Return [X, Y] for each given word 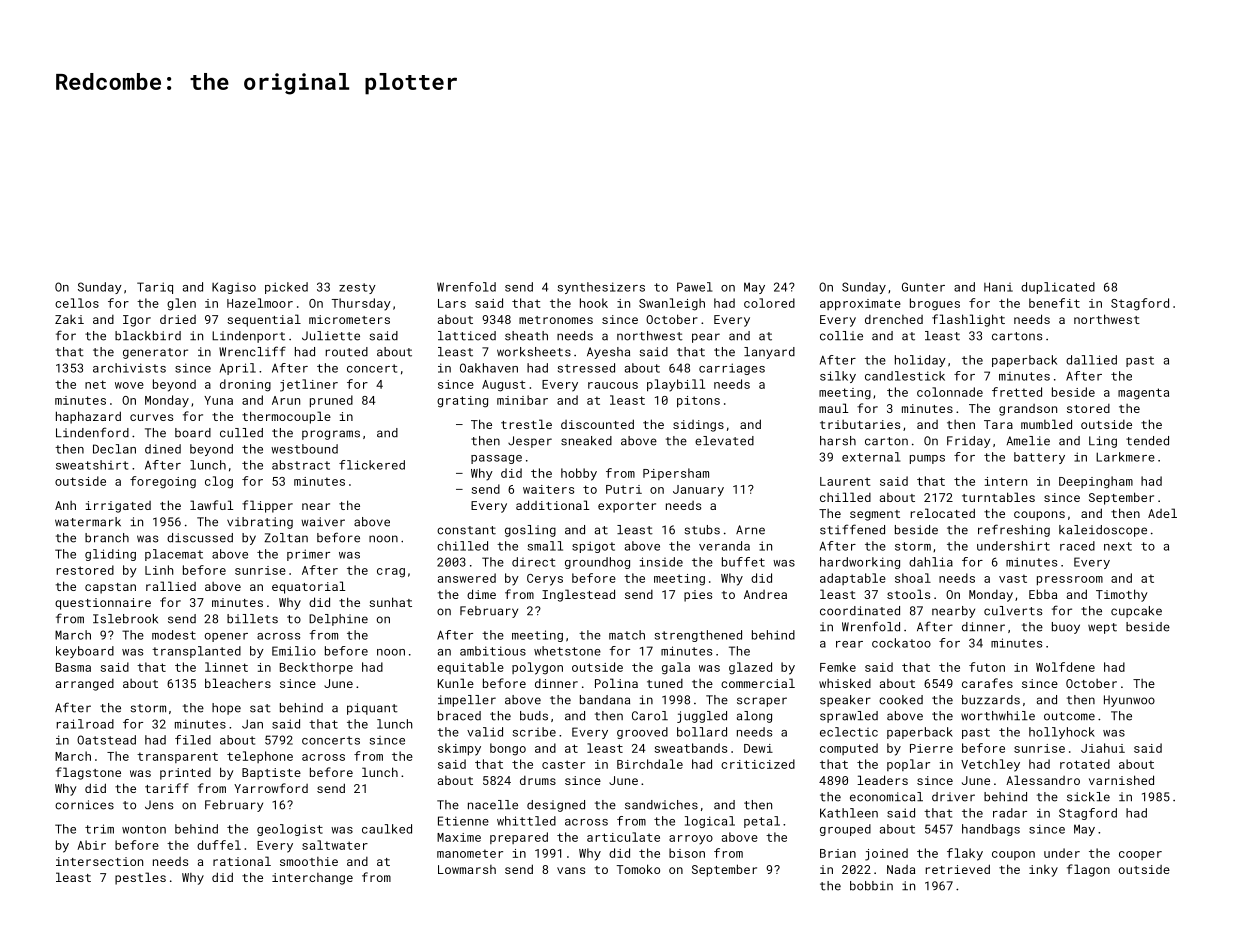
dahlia [931, 562]
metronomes [556, 320]
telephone [260, 757]
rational [242, 861]
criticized [758, 764]
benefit [1054, 303]
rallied [171, 586]
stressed [586, 368]
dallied [1091, 360]
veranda [724, 546]
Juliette [331, 336]
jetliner [309, 385]
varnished [1121, 780]
